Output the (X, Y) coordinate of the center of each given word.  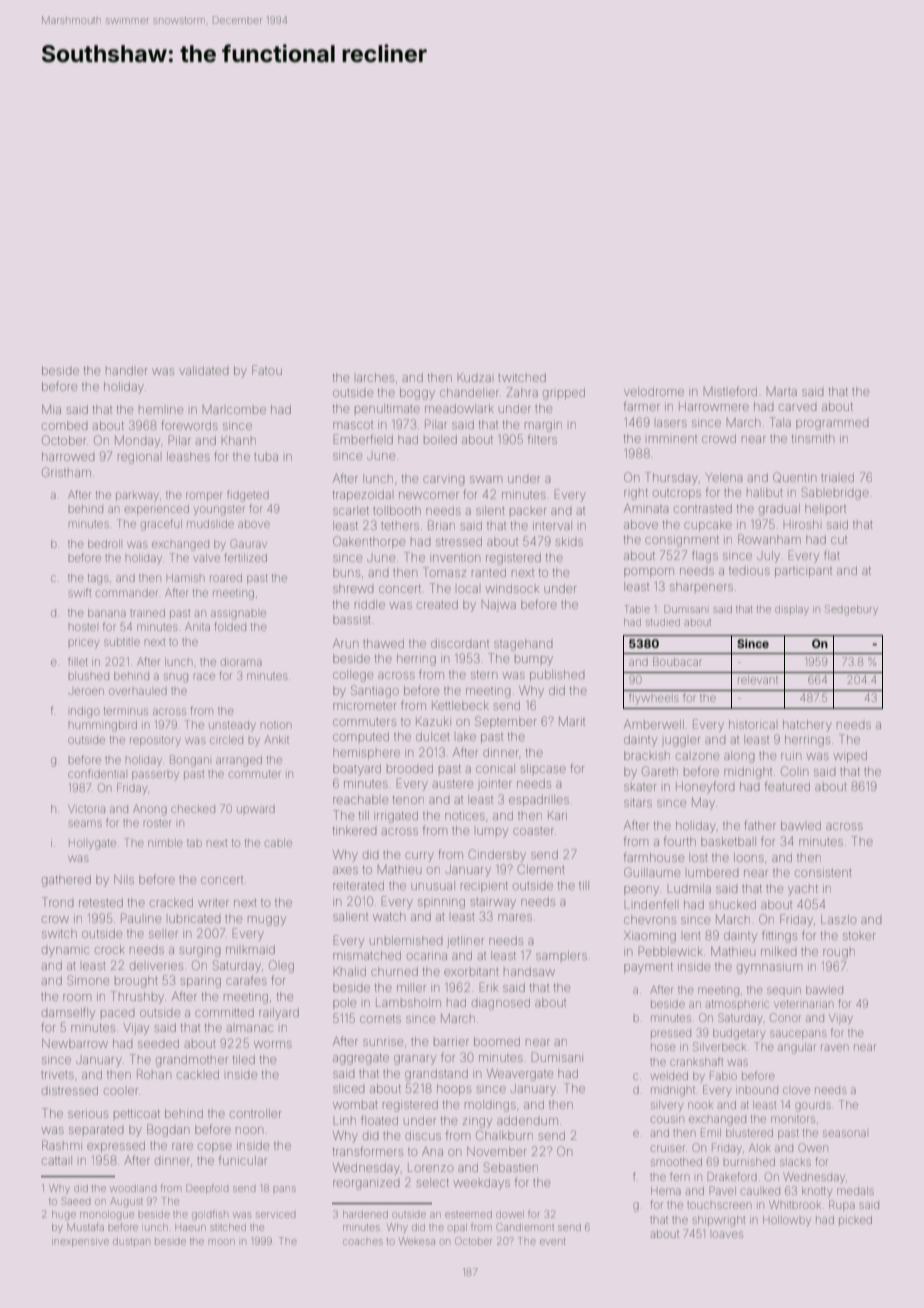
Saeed (76, 1201)
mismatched (367, 955)
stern (484, 675)
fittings (779, 936)
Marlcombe (234, 409)
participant (803, 572)
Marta (782, 391)
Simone (88, 980)
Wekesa (417, 1241)
